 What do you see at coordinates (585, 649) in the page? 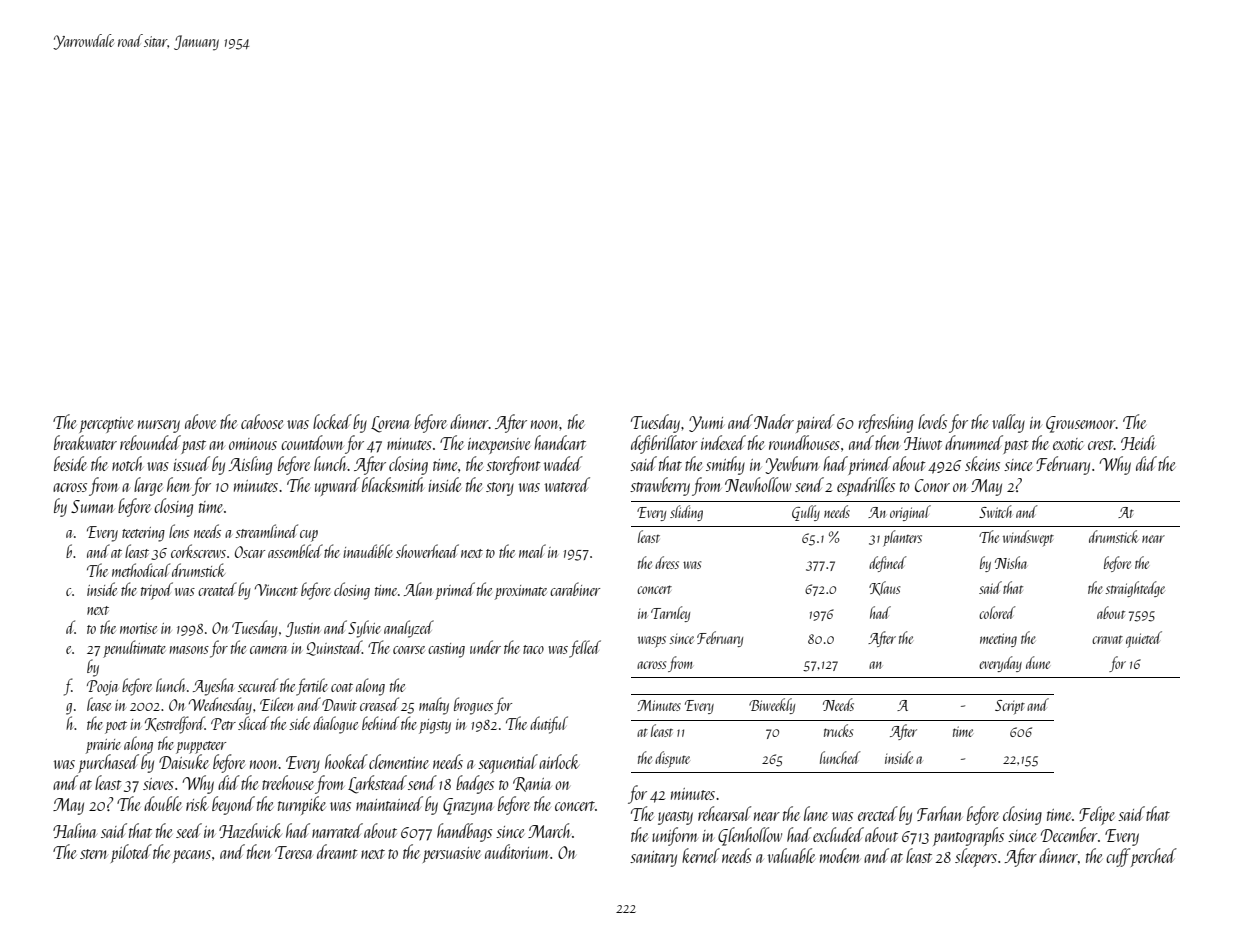
I see `felled` at bounding box center [585, 649].
